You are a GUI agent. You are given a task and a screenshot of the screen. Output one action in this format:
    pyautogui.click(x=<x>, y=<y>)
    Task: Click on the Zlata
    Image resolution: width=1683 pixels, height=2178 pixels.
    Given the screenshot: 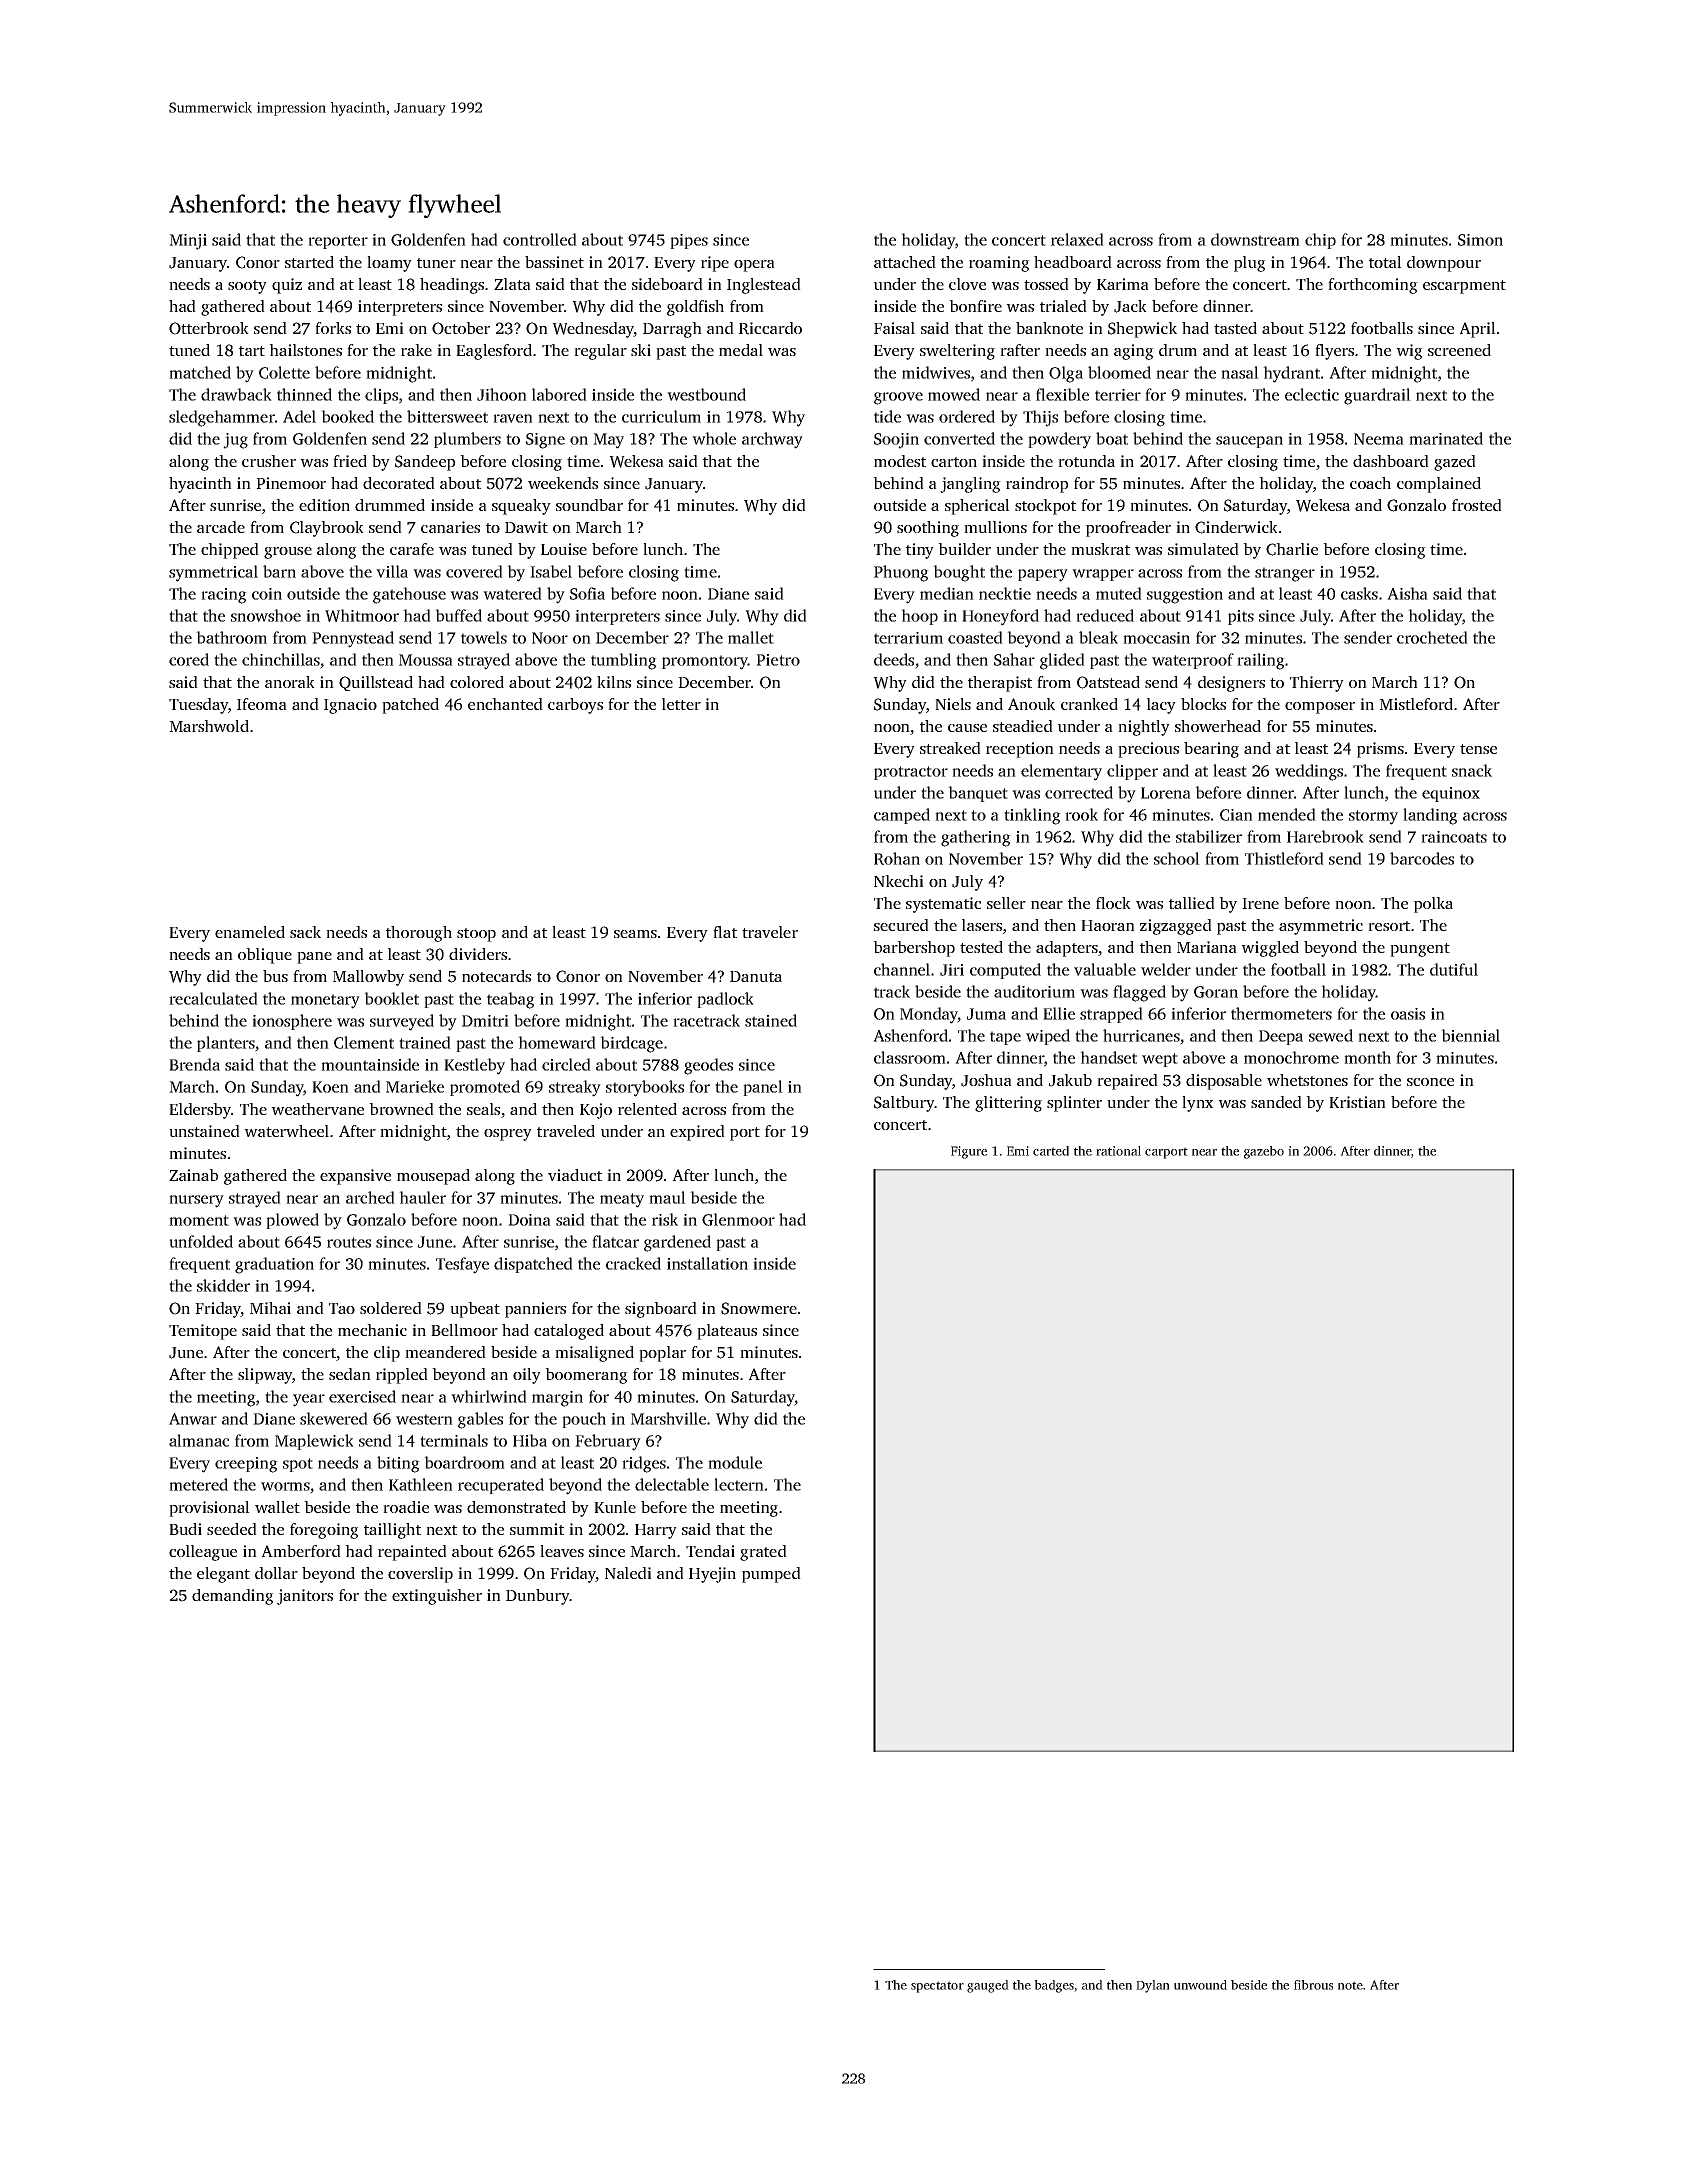 What is the action you would take?
    pyautogui.click(x=512, y=284)
